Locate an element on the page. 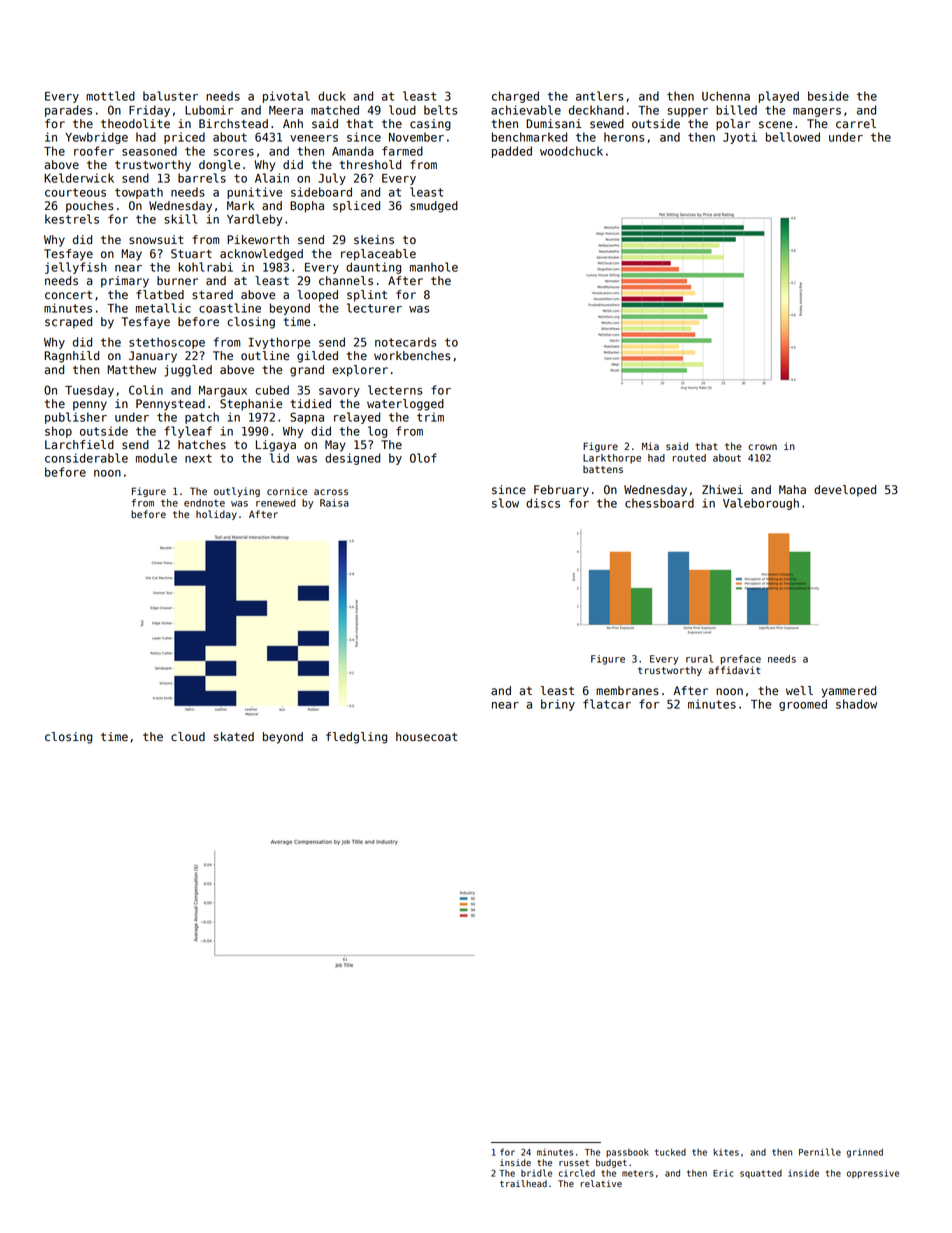  briny is located at coordinates (558, 705).
